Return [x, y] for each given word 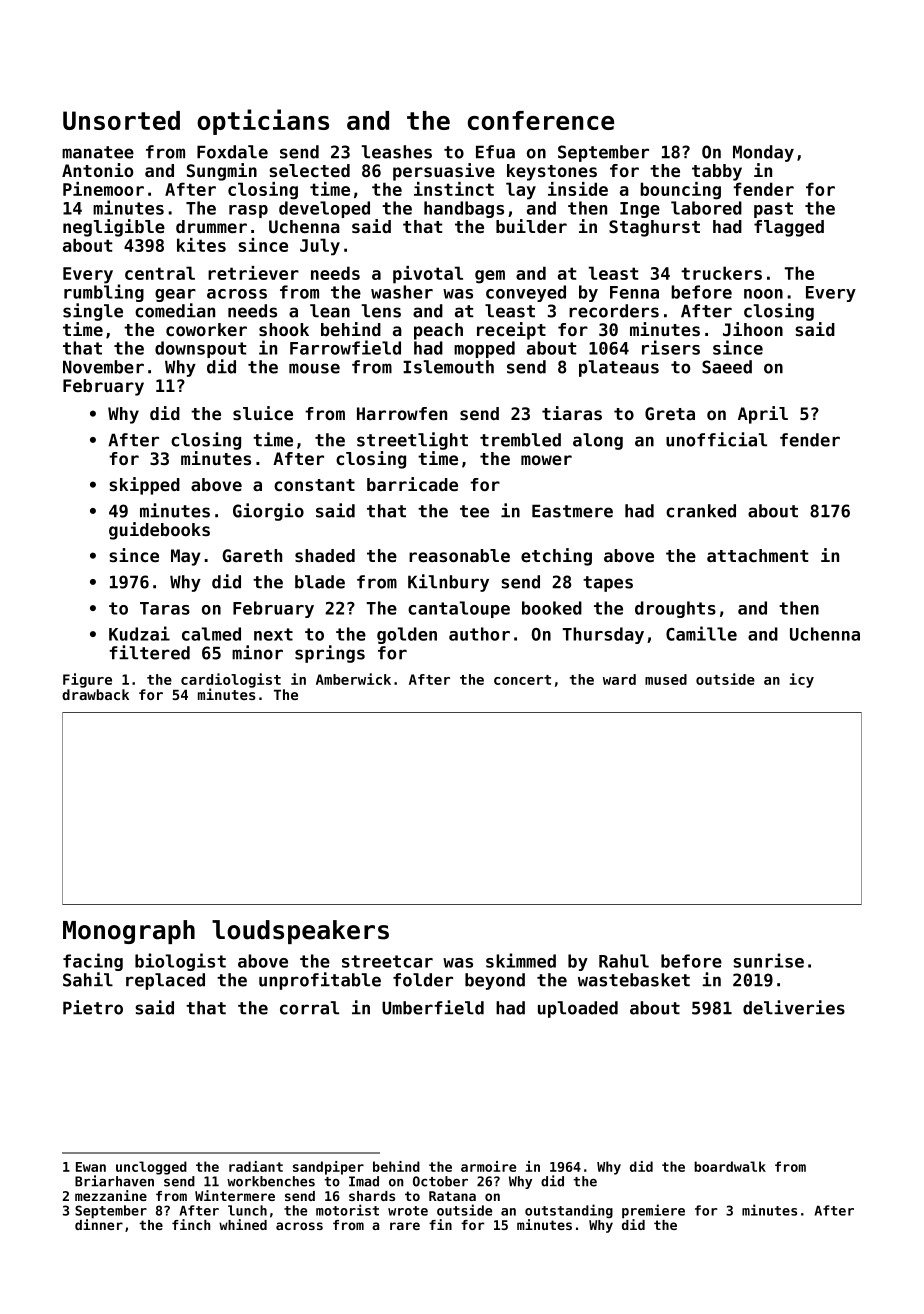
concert [522, 680]
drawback [95, 694]
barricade [412, 484]
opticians [263, 122]
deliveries [794, 1007]
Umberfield [433, 1007]
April [763, 415]
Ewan [91, 1167]
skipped [144, 486]
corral [309, 1008]
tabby [717, 172]
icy [802, 680]
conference [541, 120]
